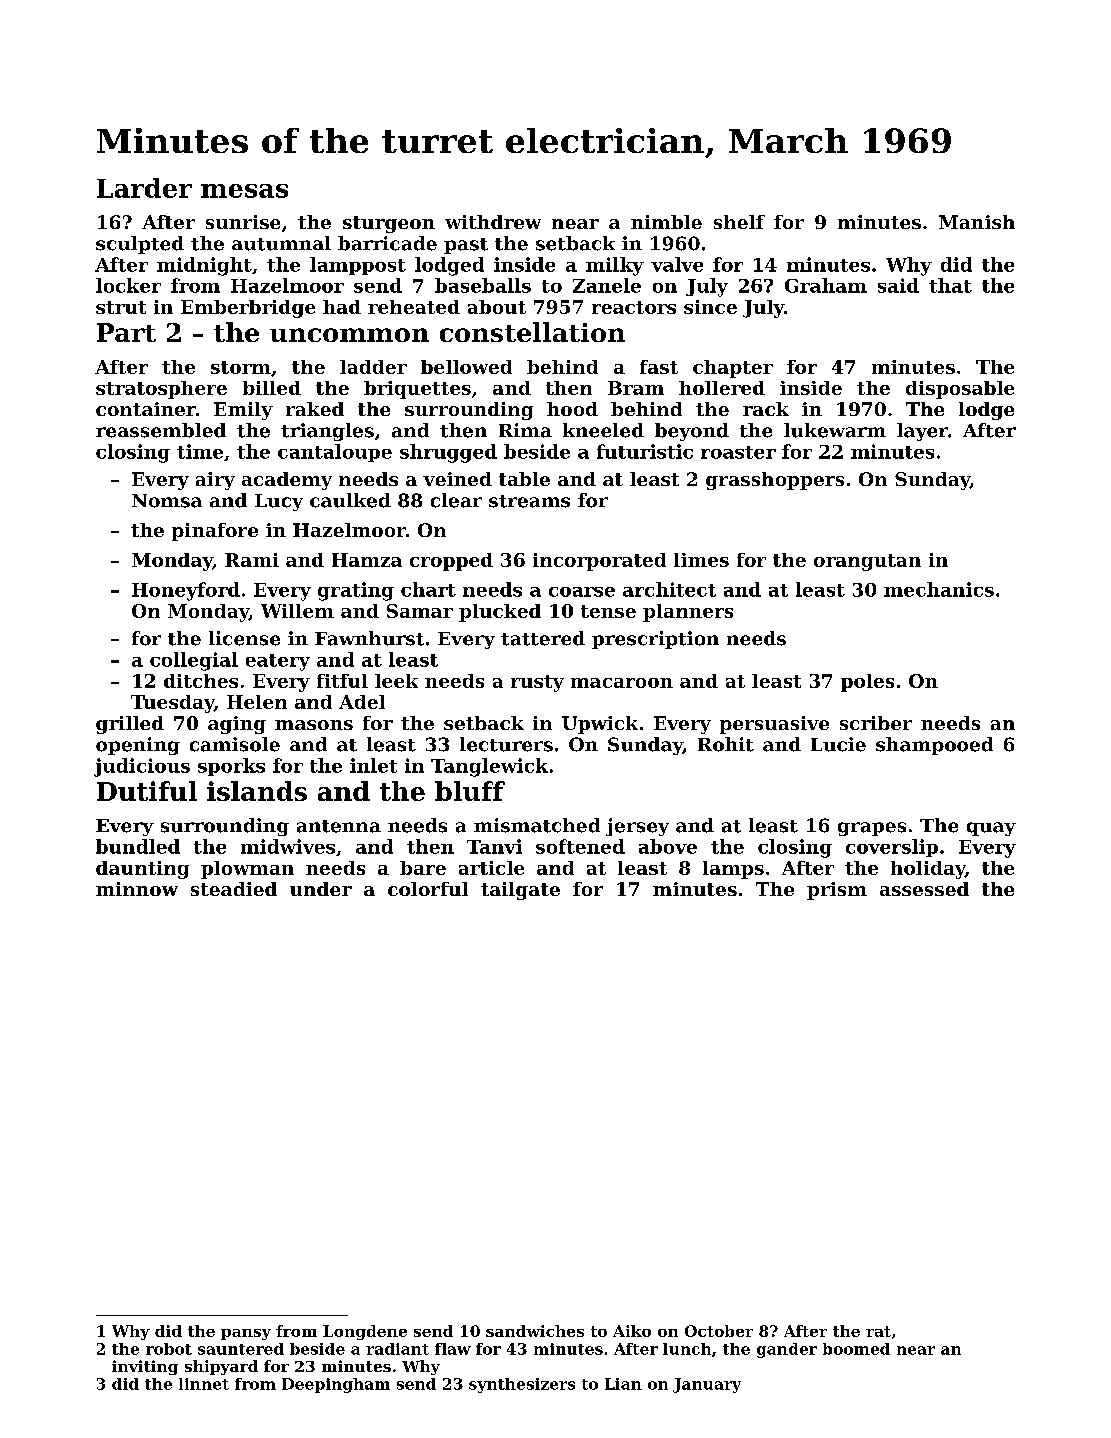 This document has height=1438, width=1111. I want to click on Aiko, so click(632, 1331).
